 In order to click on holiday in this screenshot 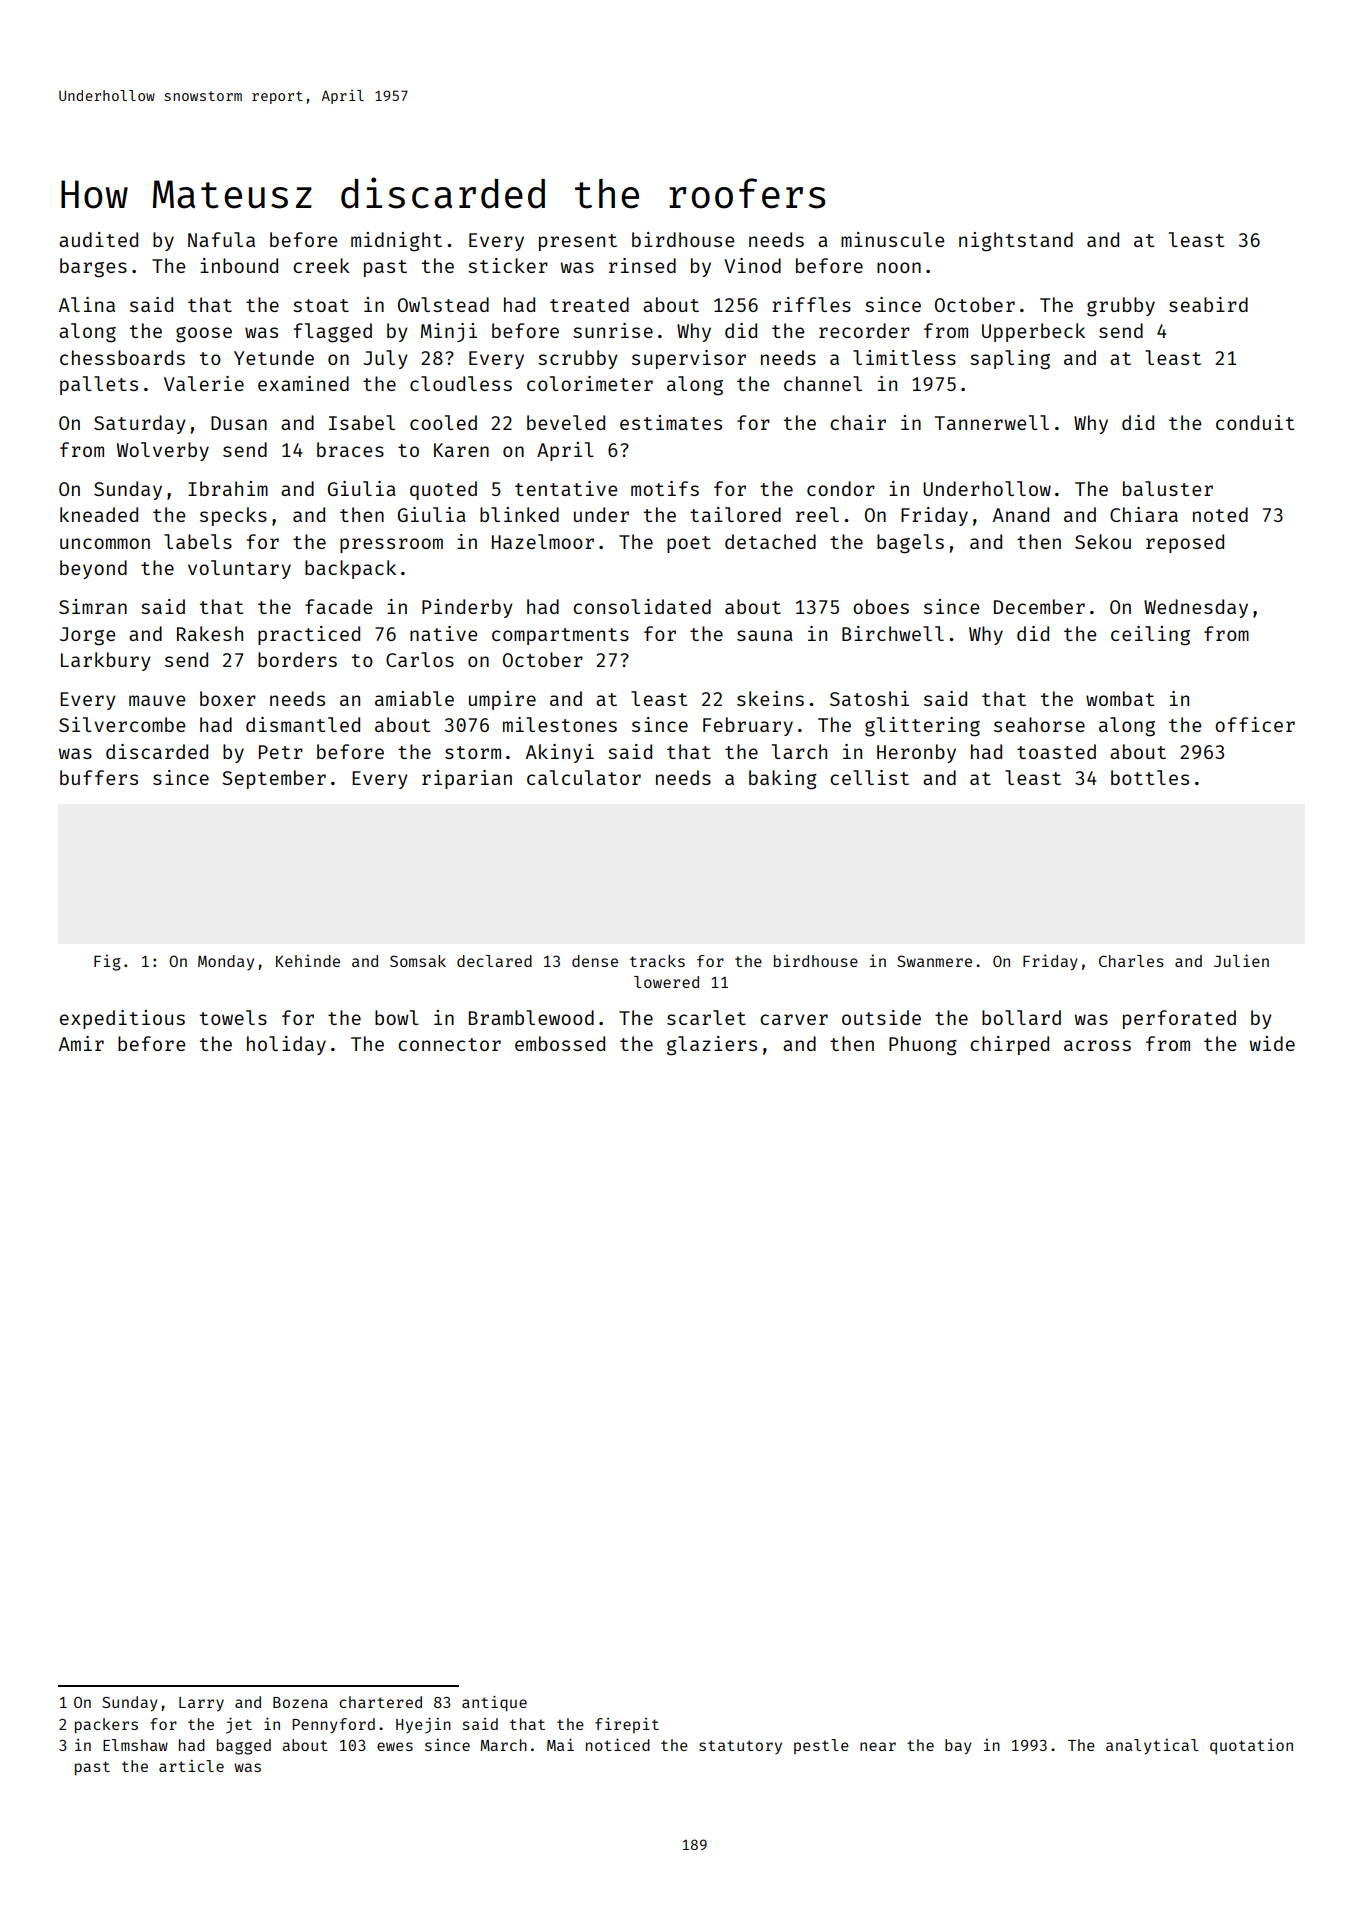, I will do `click(286, 1045)`.
